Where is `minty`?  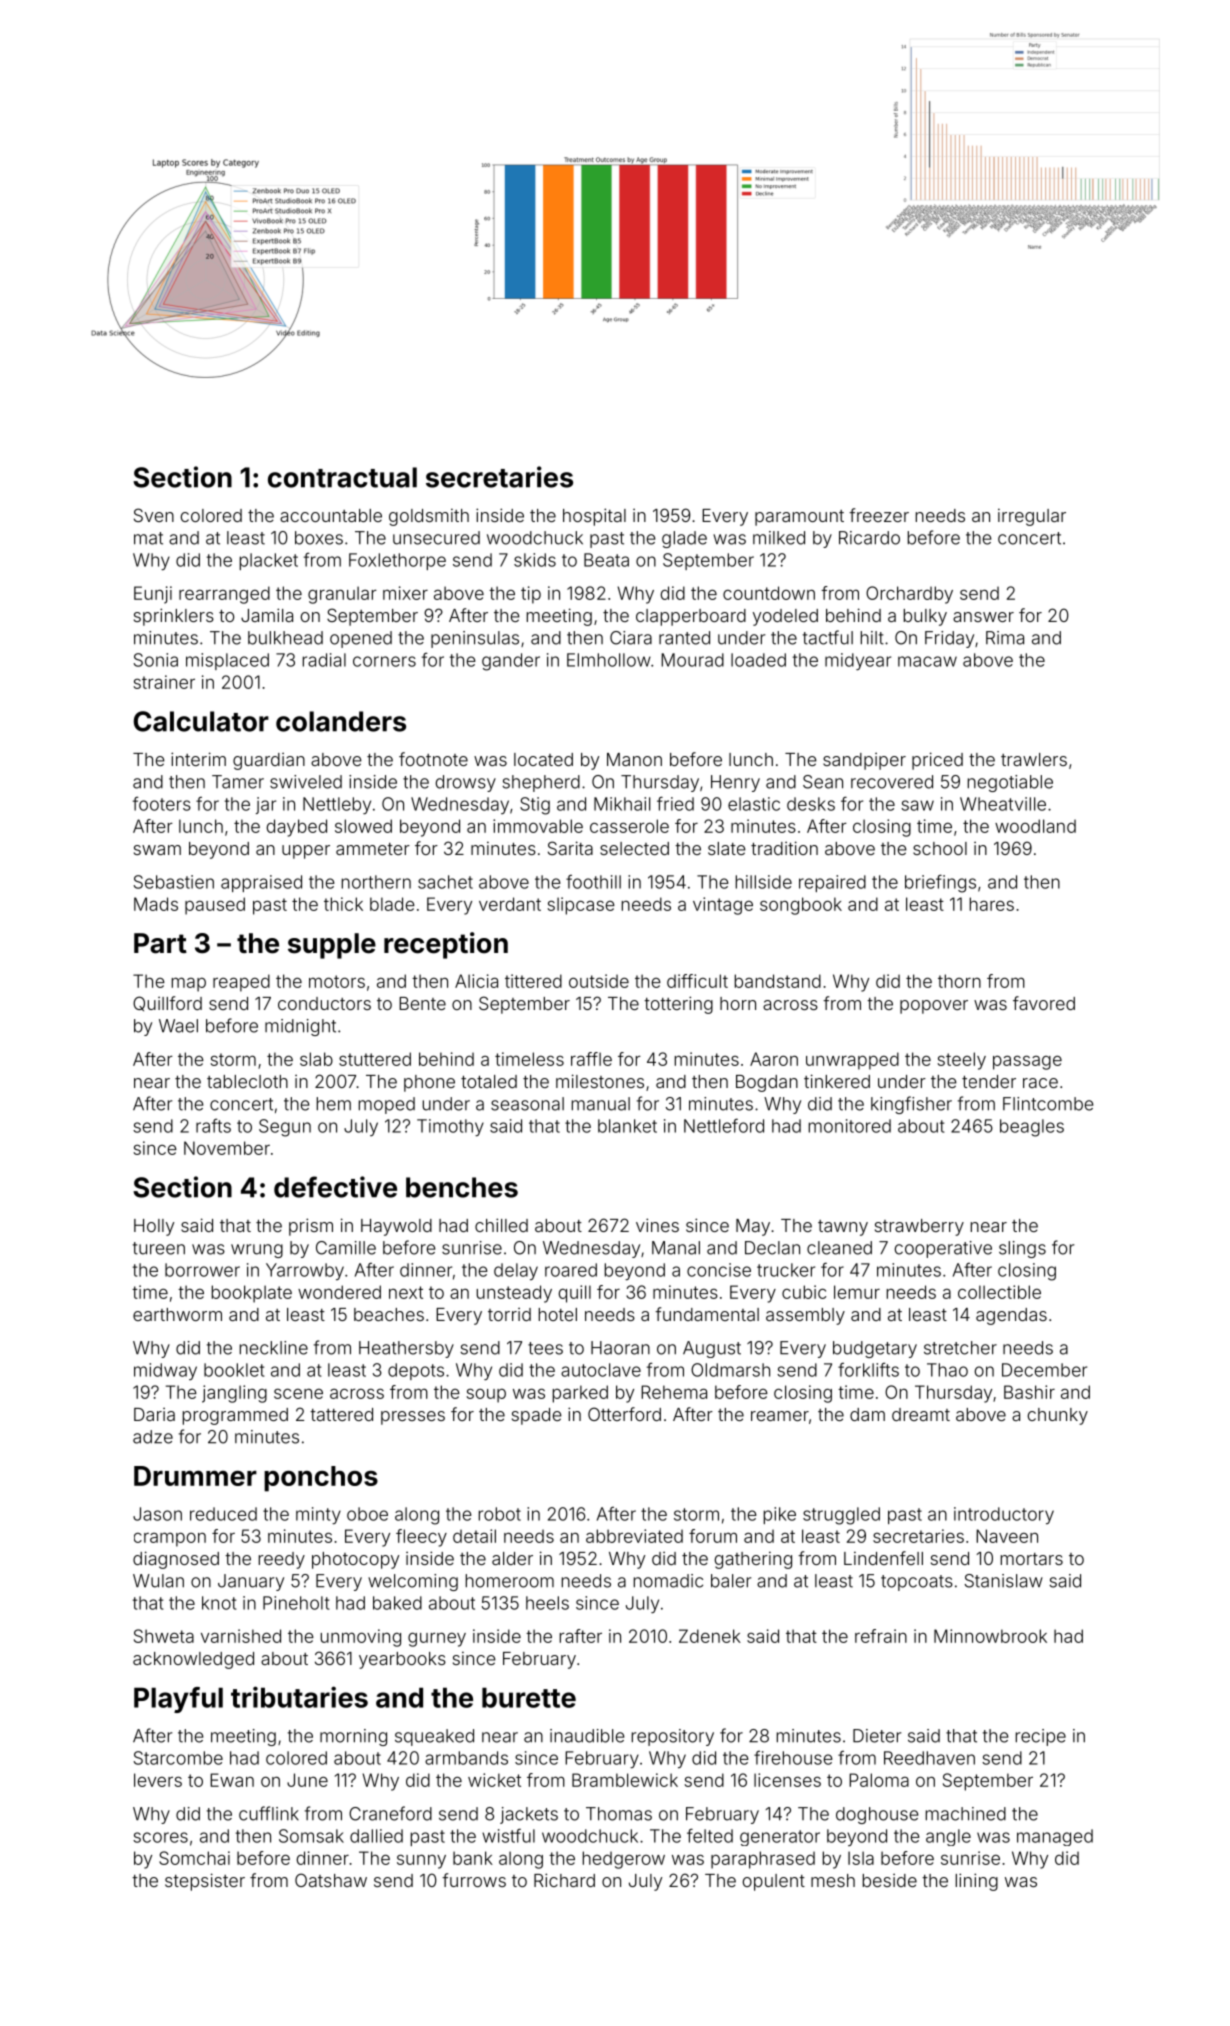
minty is located at coordinates (318, 1515).
